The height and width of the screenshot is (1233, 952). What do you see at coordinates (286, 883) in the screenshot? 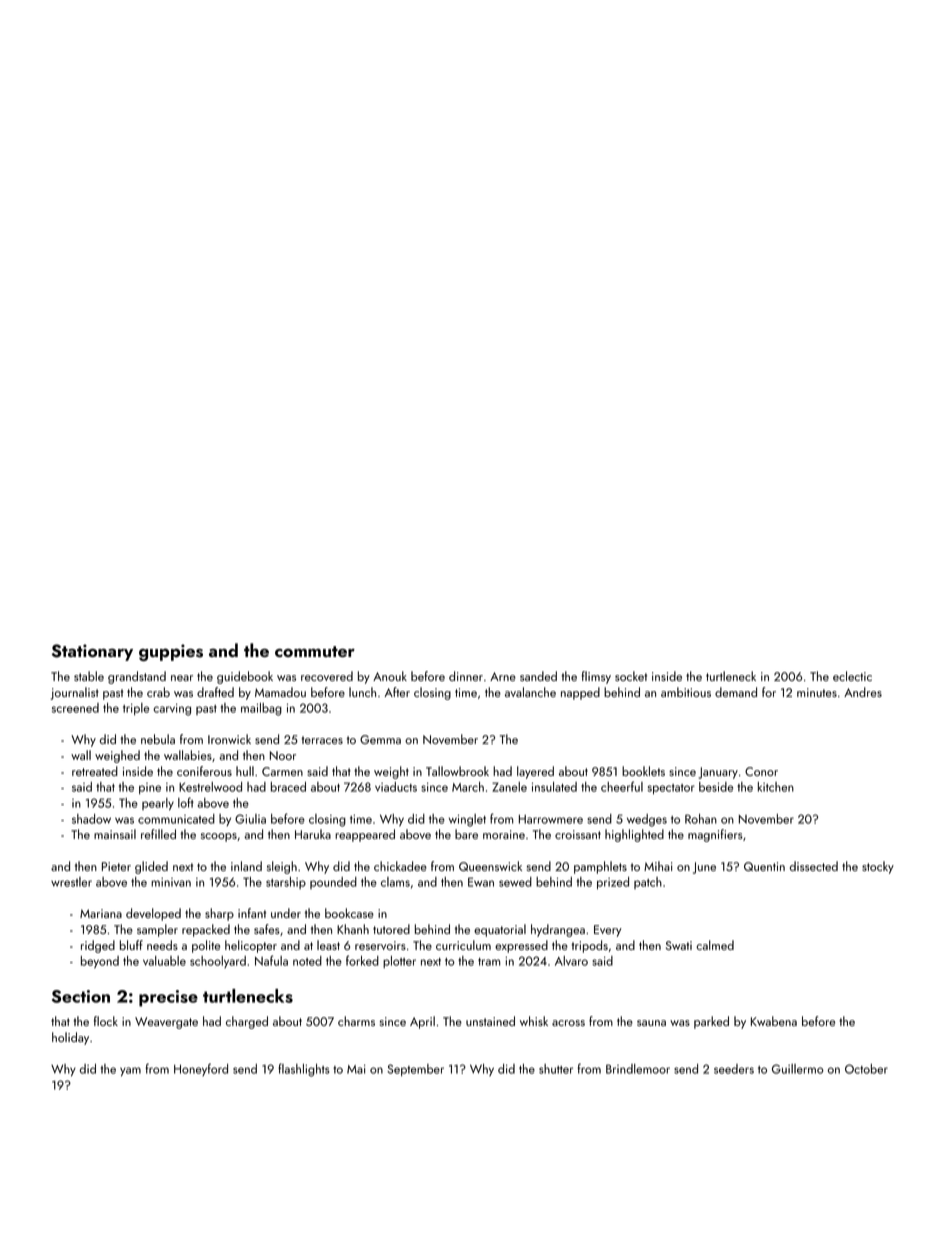
I see `starship` at bounding box center [286, 883].
